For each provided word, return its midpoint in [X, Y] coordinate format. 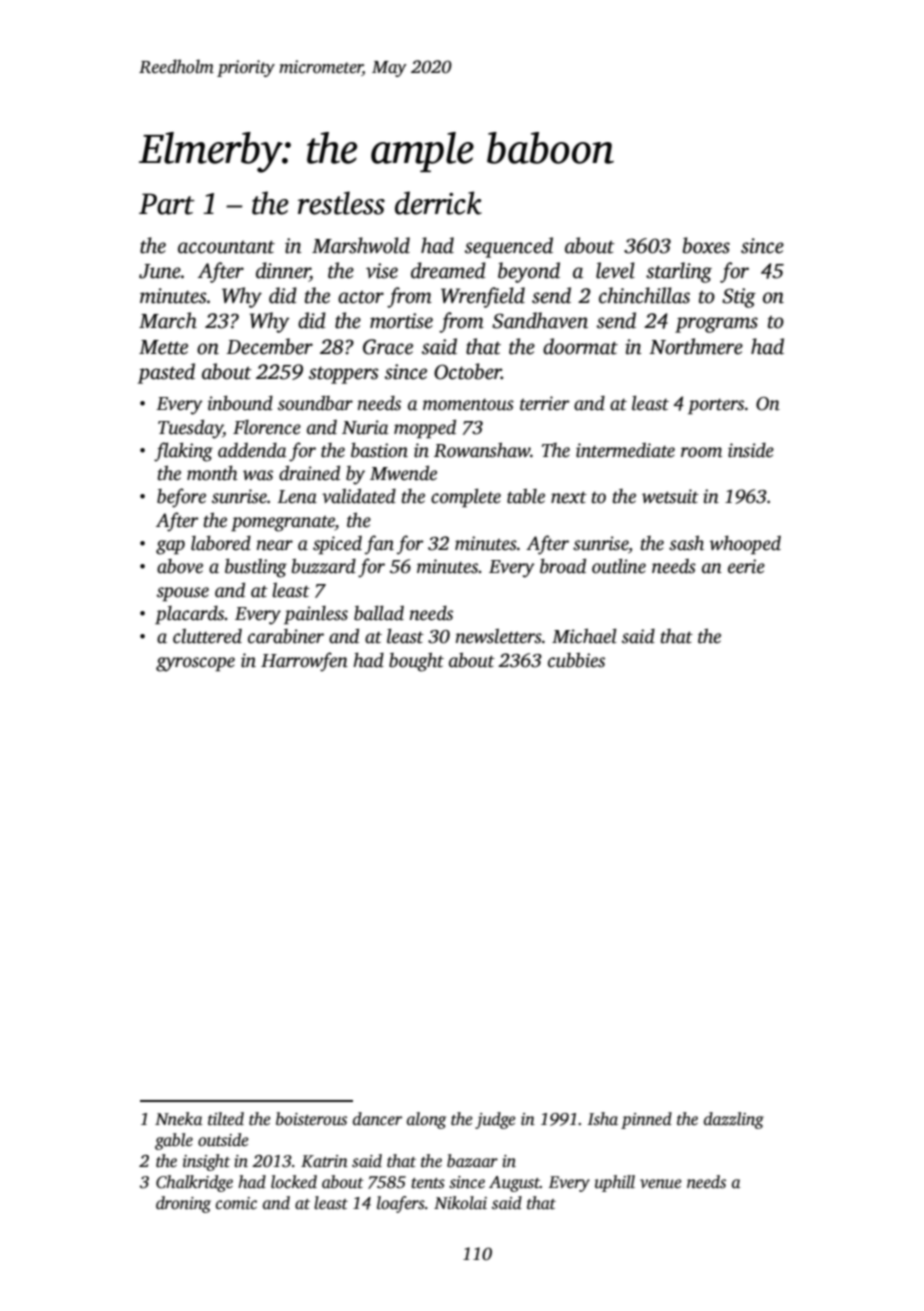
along [426, 1120]
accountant [226, 247]
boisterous [311, 1119]
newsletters [499, 636]
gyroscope [195, 664]
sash [686, 543]
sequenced [509, 247]
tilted [226, 1119]
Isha [602, 1119]
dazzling [734, 1120]
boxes [706, 245]
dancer [377, 1119]
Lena [297, 497]
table [526, 496]
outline [619, 566]
